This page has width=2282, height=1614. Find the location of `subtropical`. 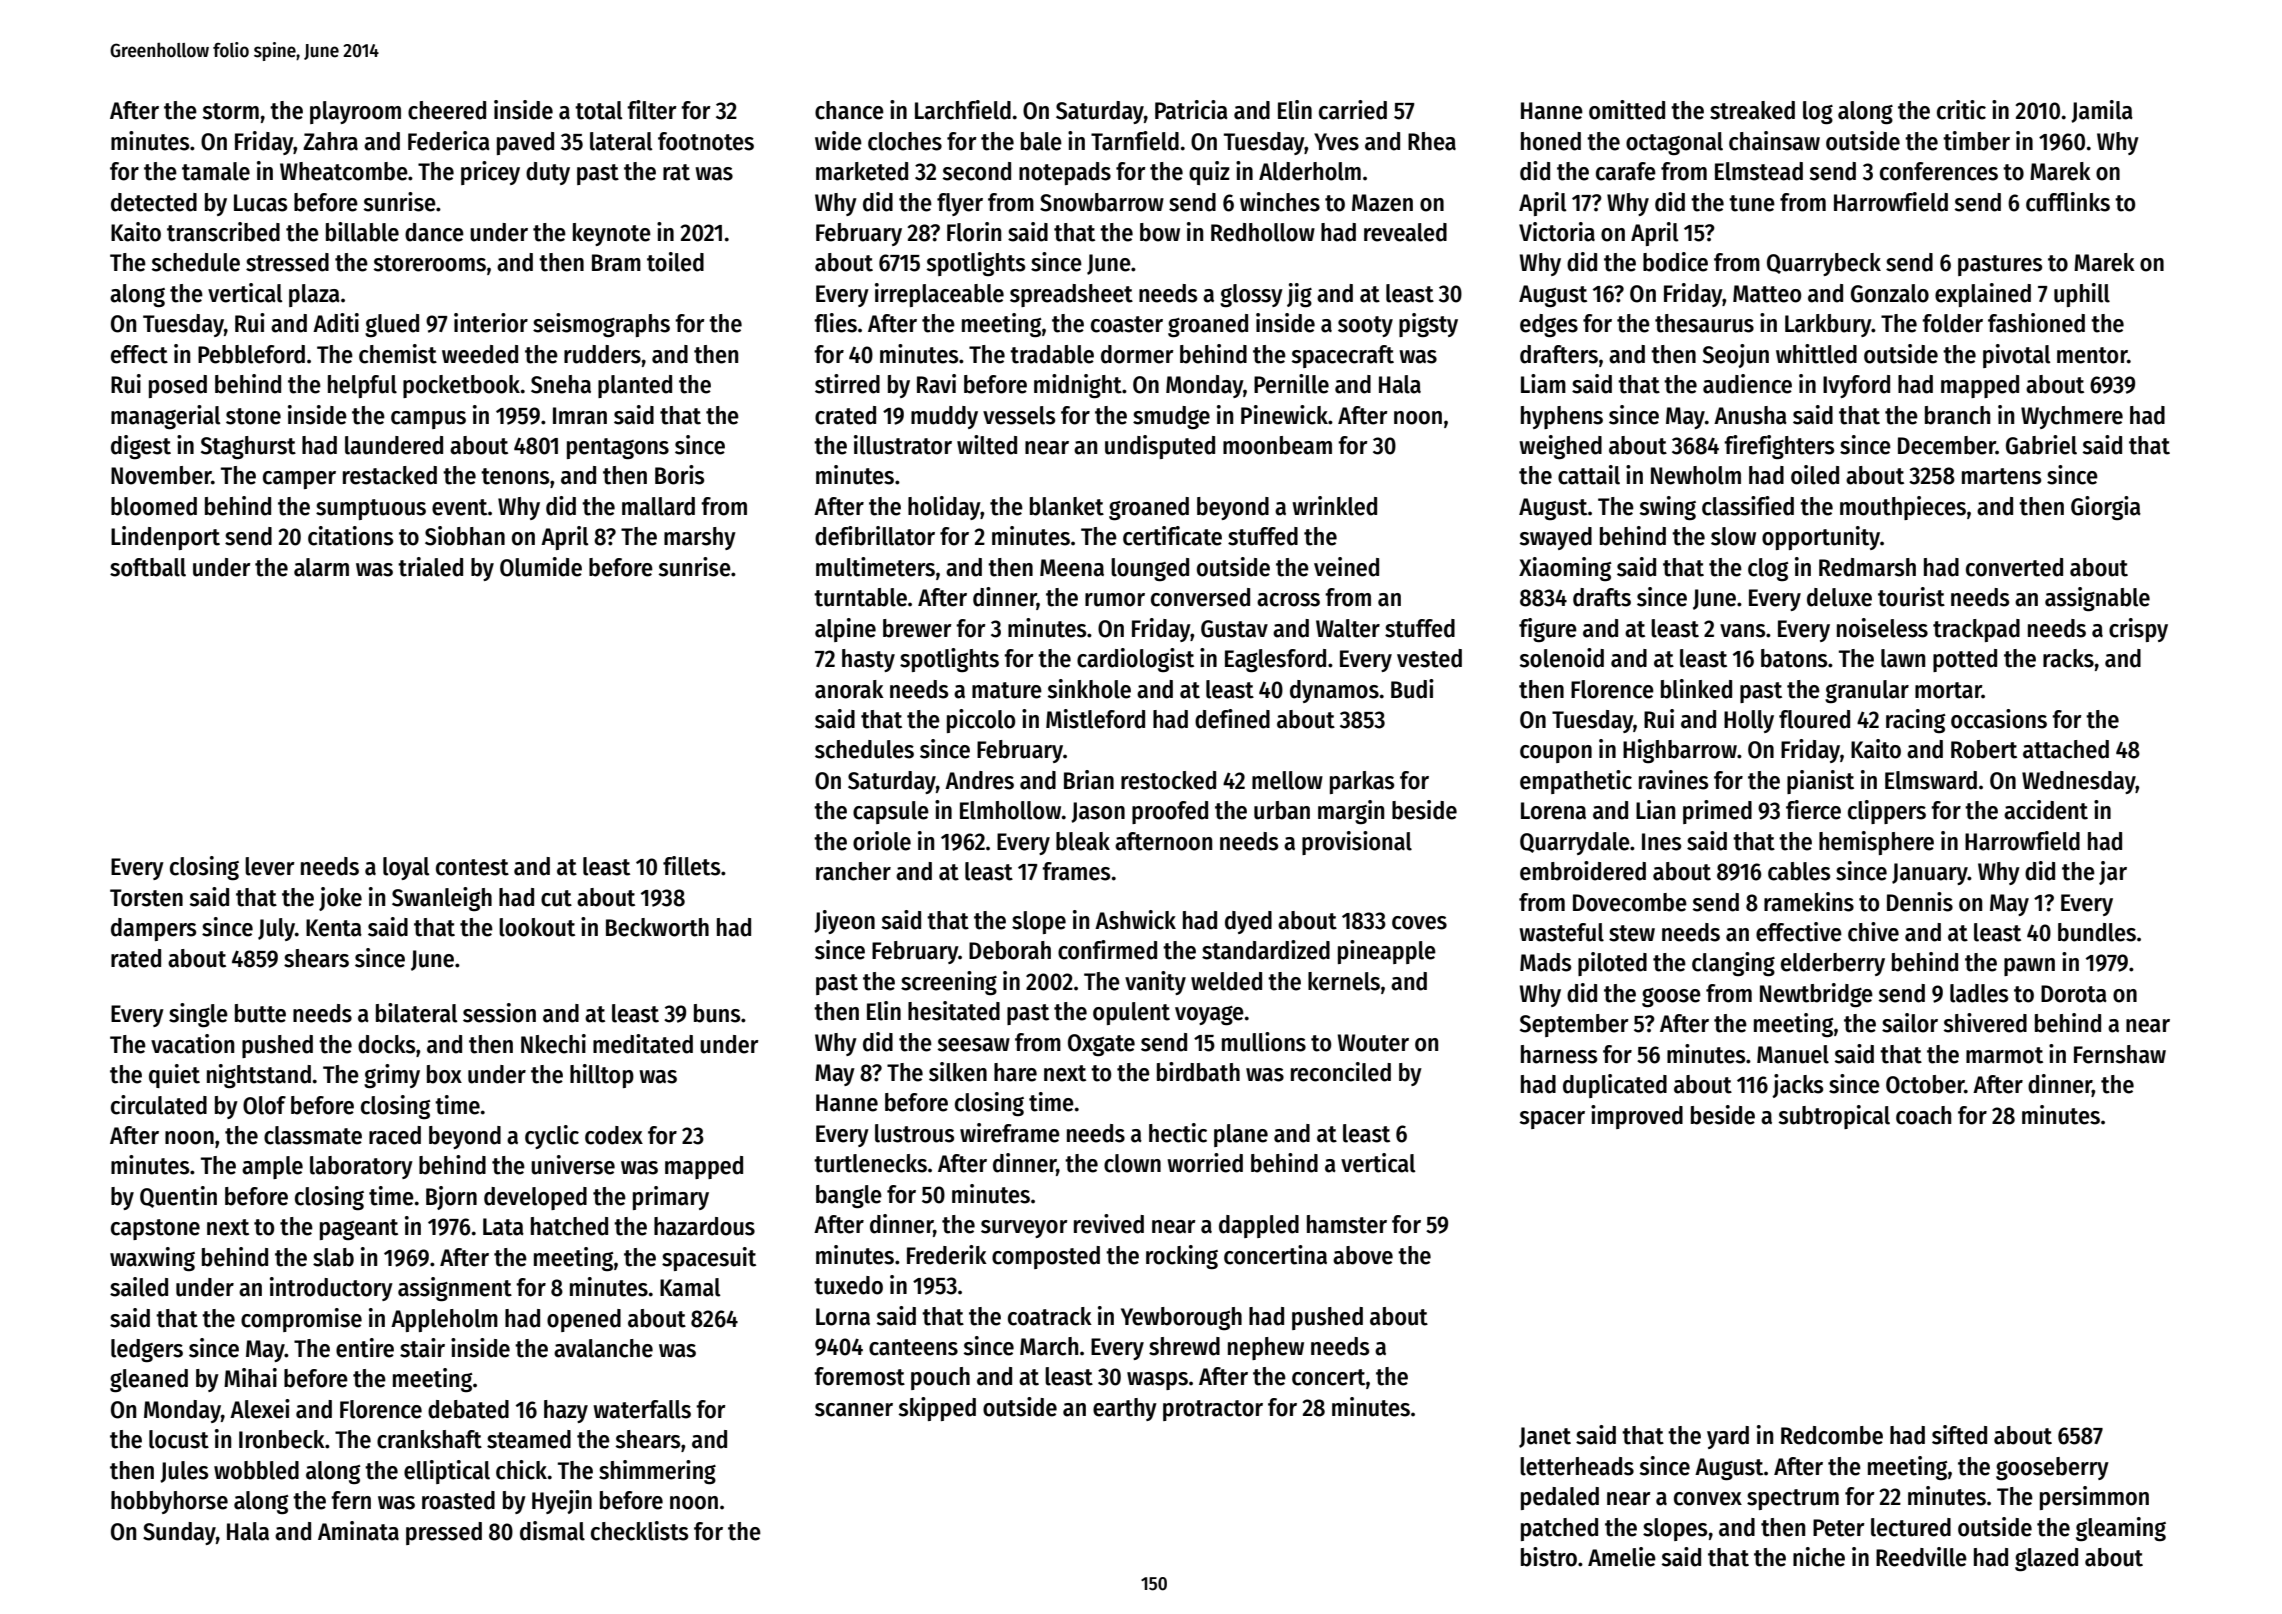

subtropical is located at coordinates (1834, 1117).
